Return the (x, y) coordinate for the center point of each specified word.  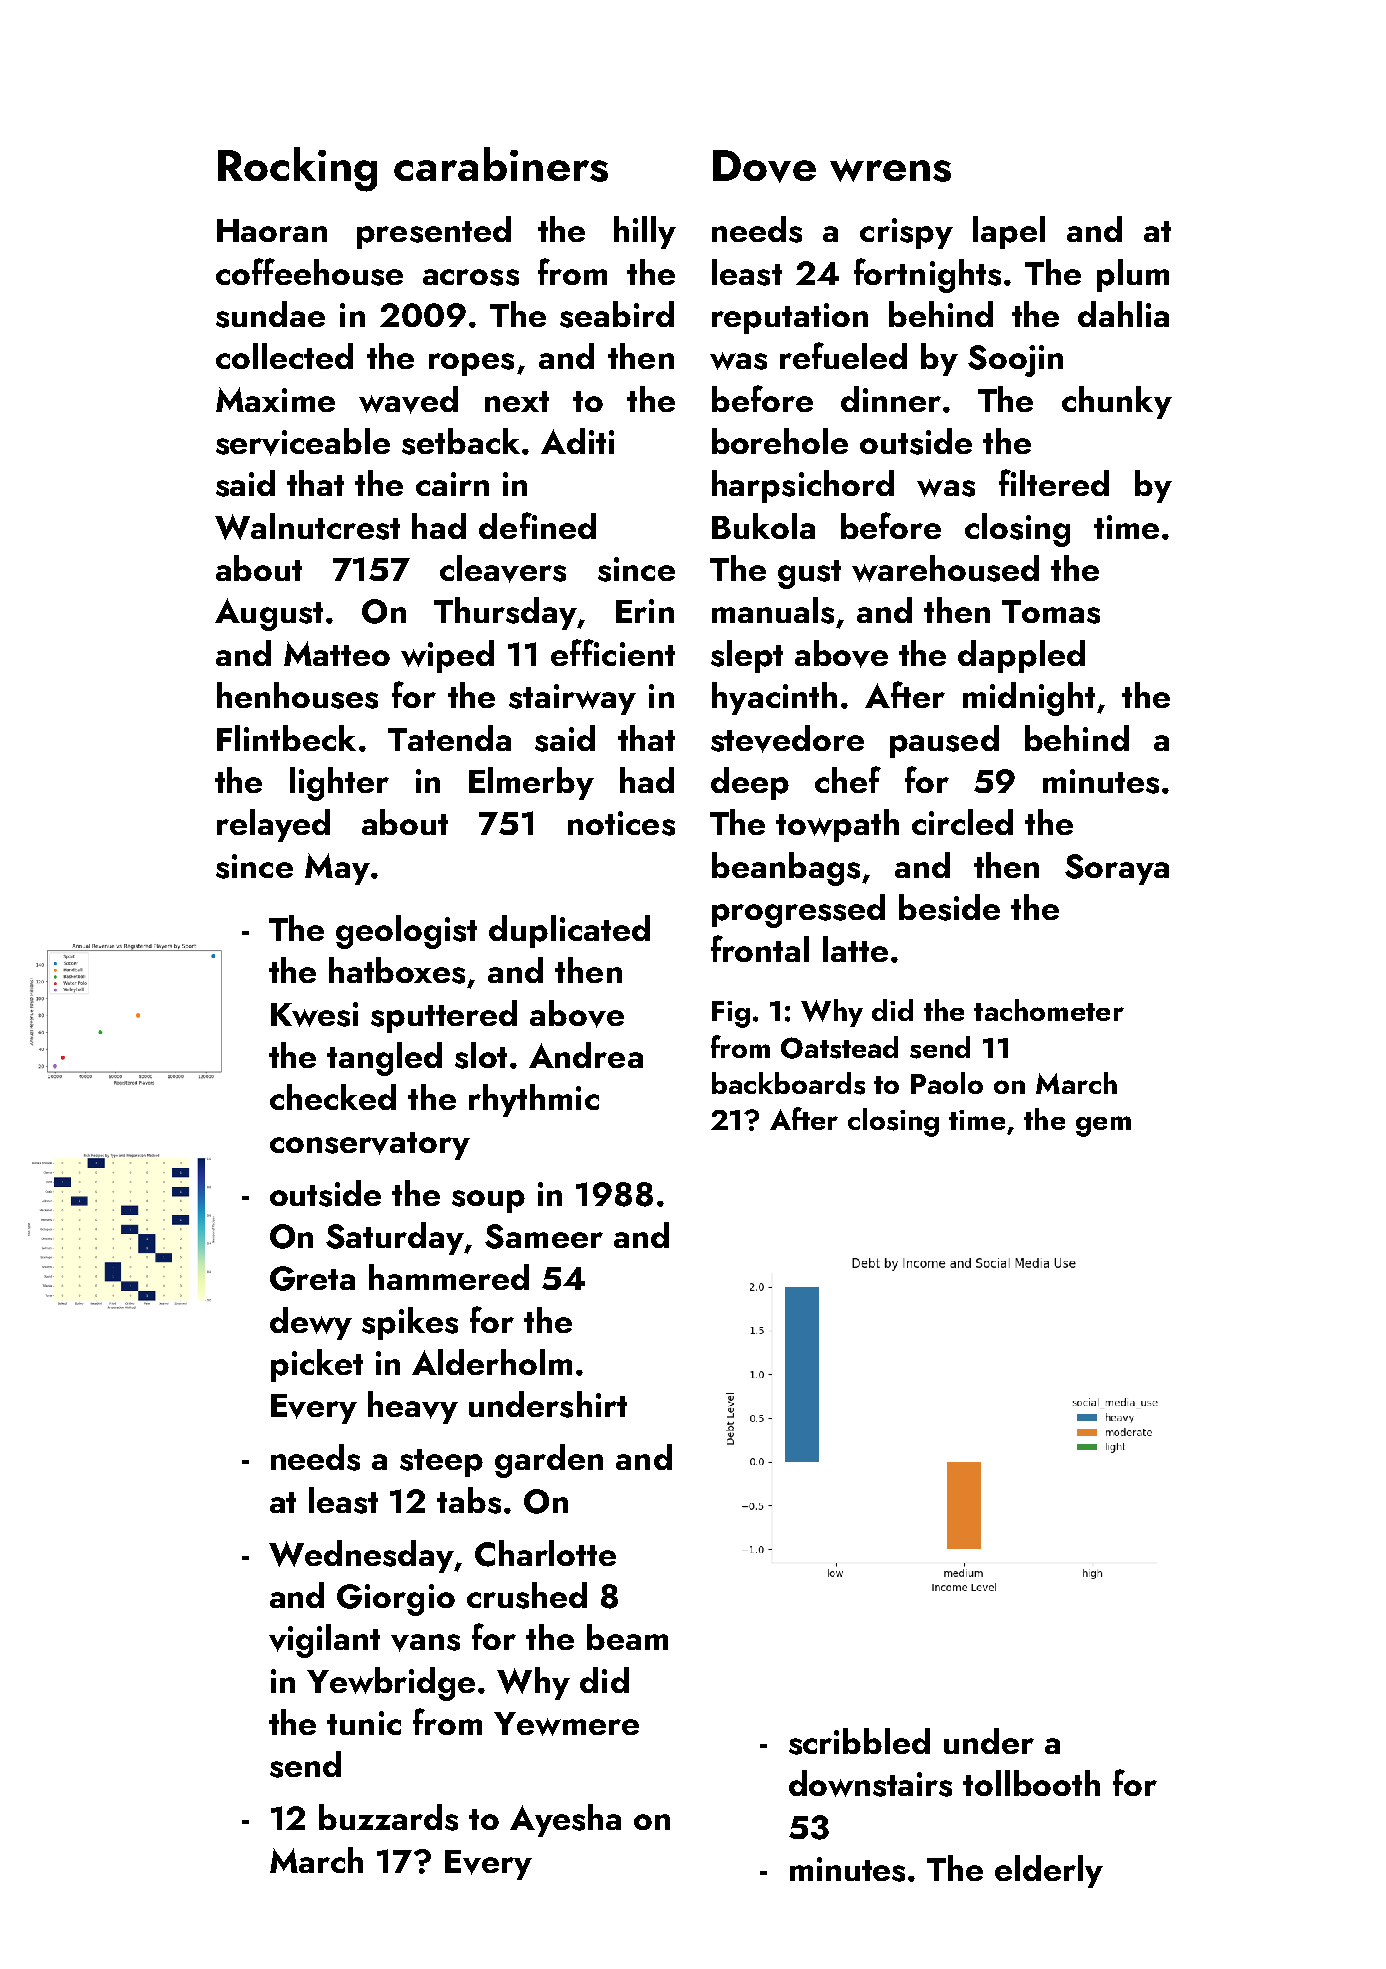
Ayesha (565, 1820)
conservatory (370, 1146)
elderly (1049, 1871)
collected (284, 356)
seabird (617, 314)
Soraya (1117, 869)
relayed (273, 825)
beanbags (786, 869)
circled (962, 822)
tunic (364, 1723)
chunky (1117, 402)
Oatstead (839, 1047)
